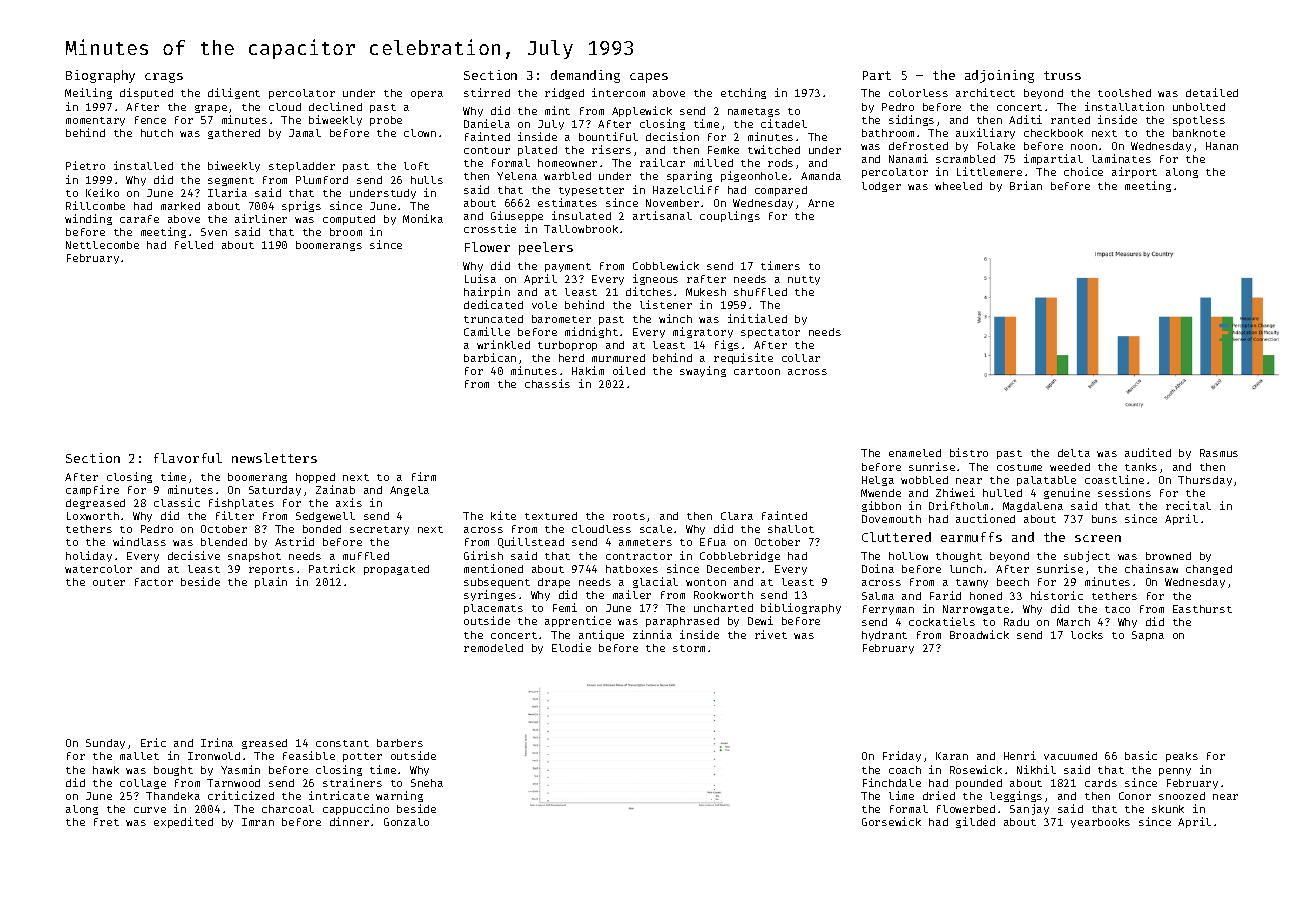 The image size is (1308, 924). I want to click on bistro, so click(969, 452).
